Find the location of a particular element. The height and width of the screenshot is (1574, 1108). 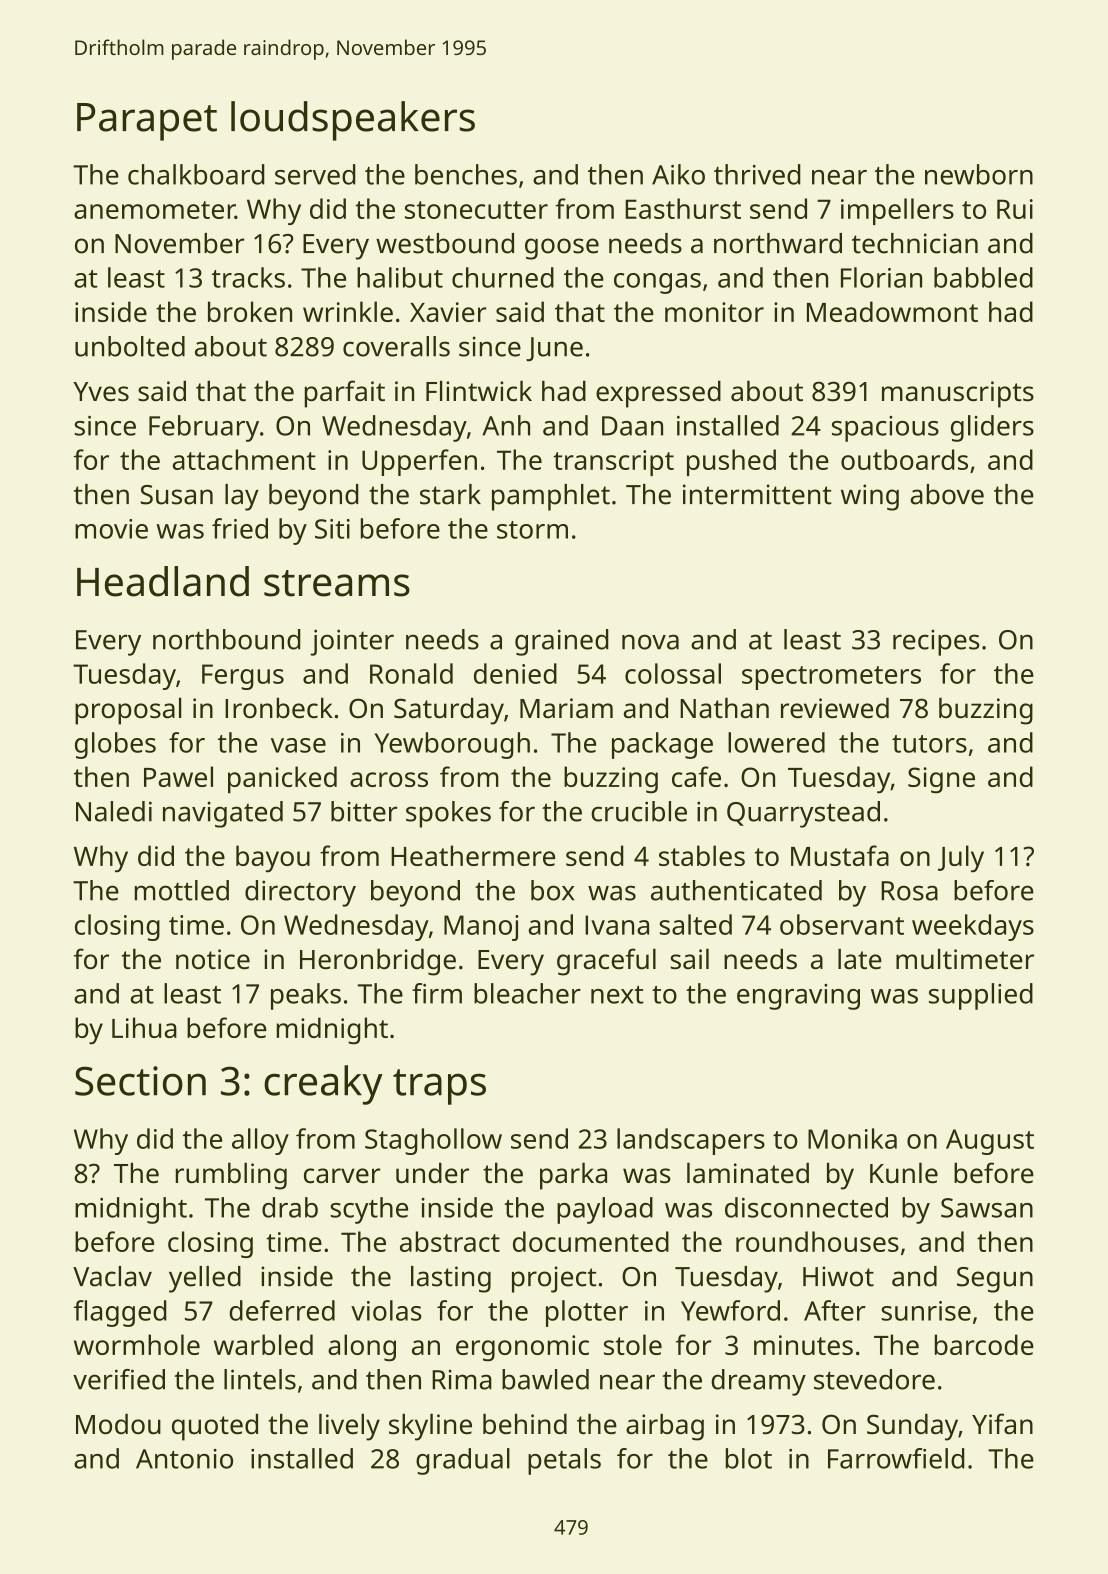

recipes is located at coordinates (936, 642).
